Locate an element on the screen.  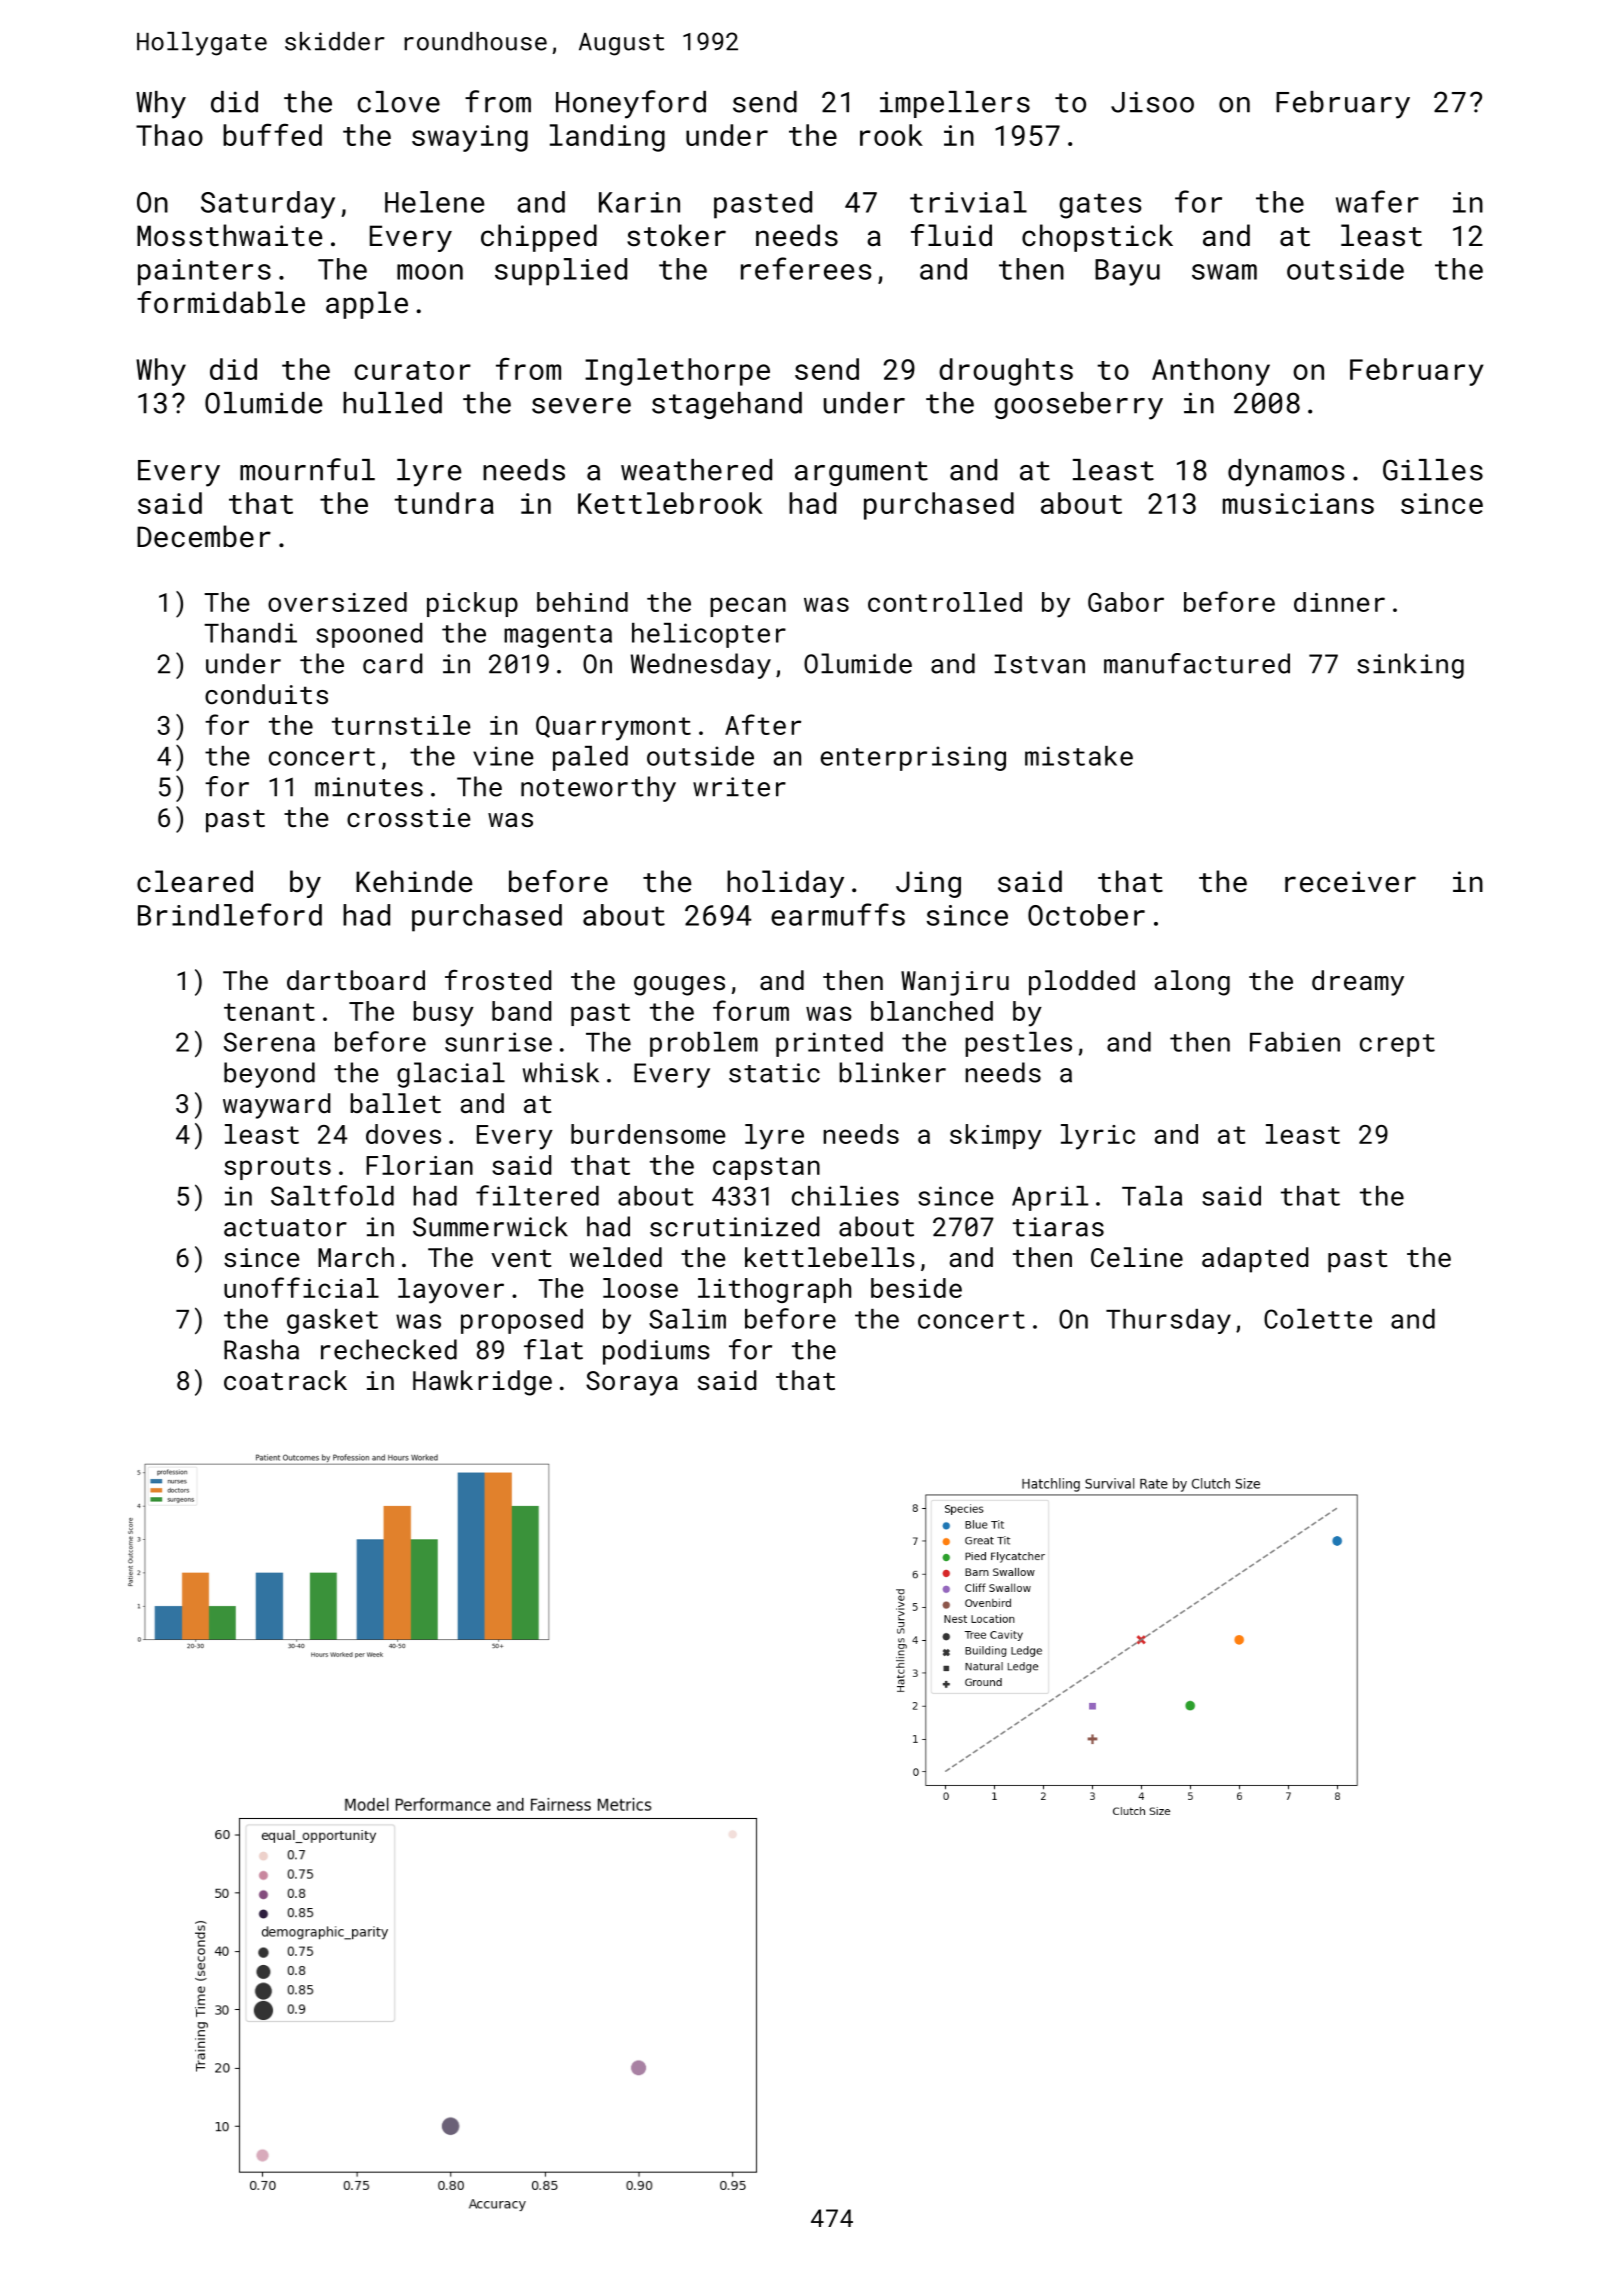
impellers is located at coordinates (955, 104).
